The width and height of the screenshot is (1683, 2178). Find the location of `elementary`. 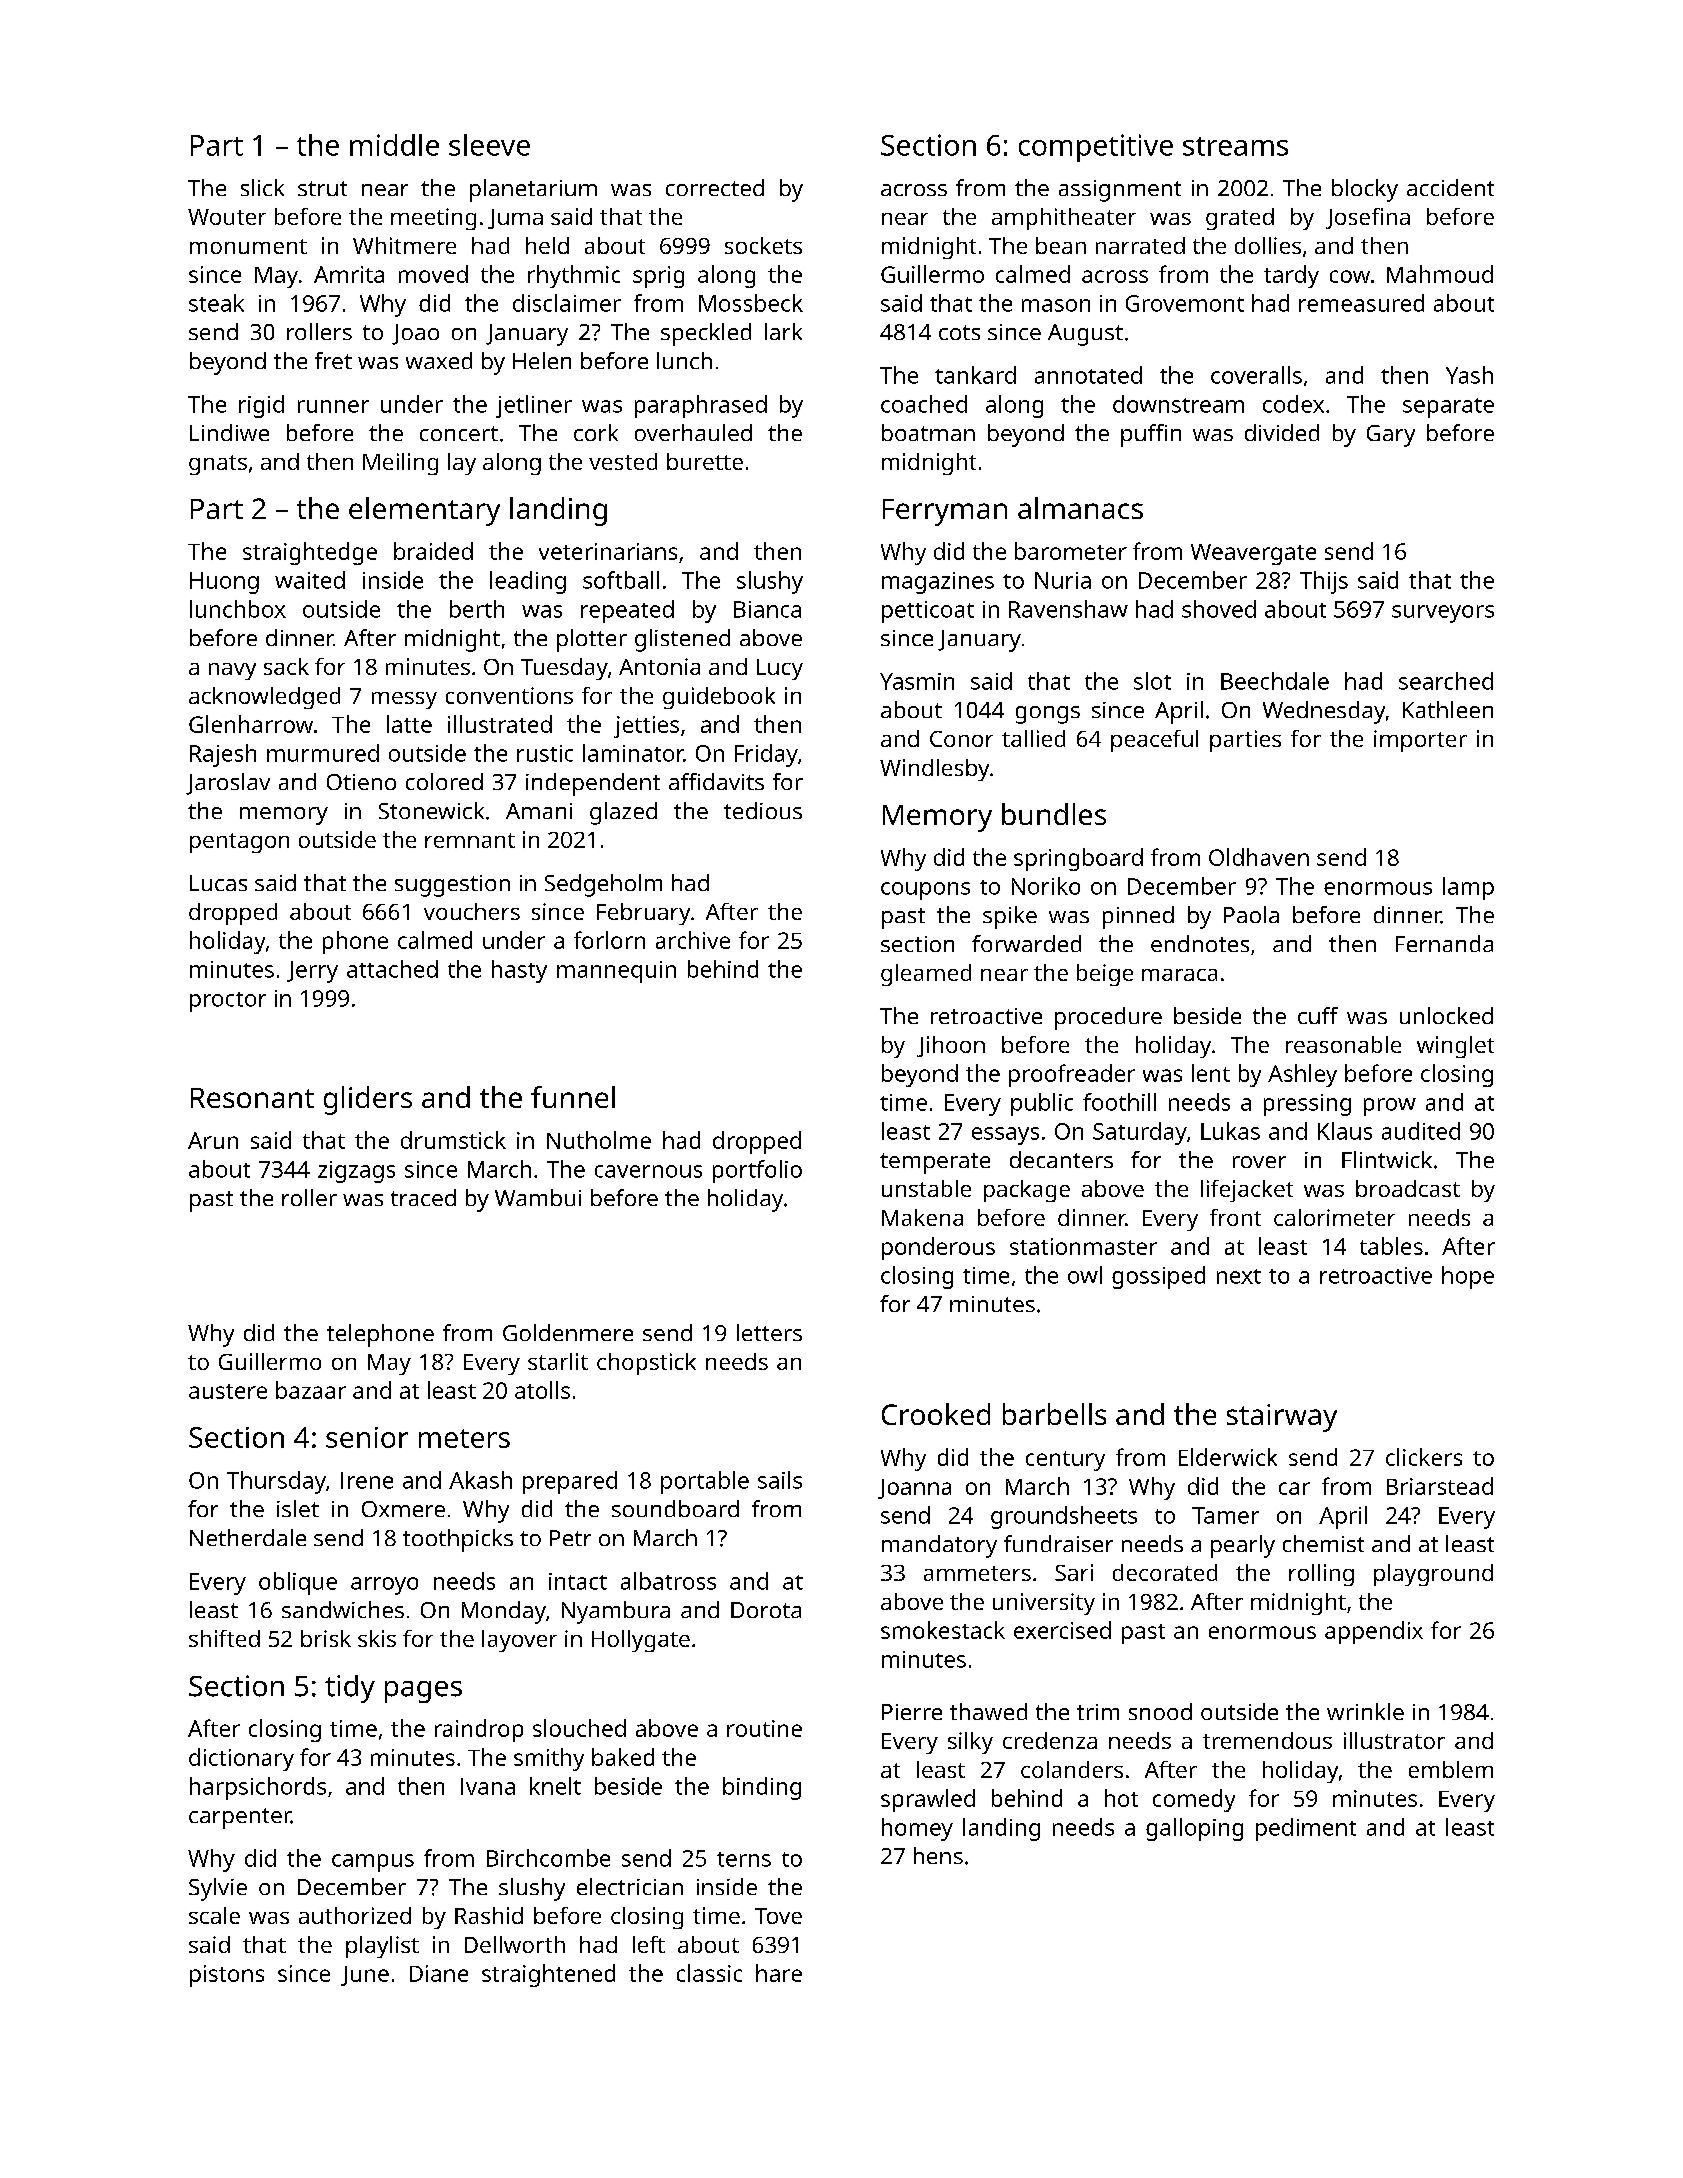

elementary is located at coordinates (424, 511).
